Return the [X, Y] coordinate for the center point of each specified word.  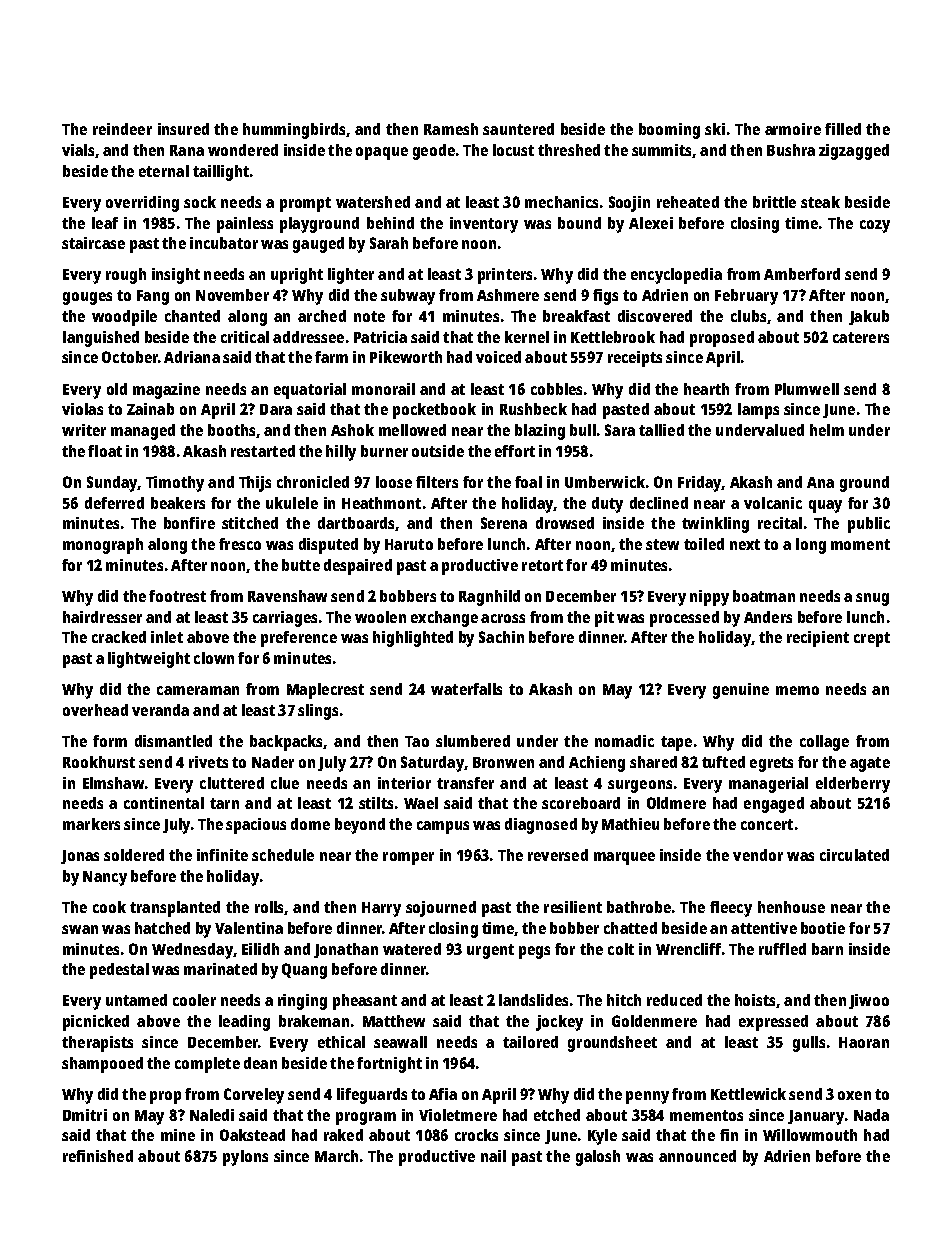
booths [231, 430]
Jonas [80, 857]
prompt [305, 204]
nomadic [624, 741]
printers [505, 276]
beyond [360, 826]
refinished [98, 1156]
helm [827, 430]
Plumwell [807, 389]
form [110, 741]
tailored [530, 1042]
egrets [771, 764]
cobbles [556, 389]
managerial [768, 785]
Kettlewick [748, 1094]
